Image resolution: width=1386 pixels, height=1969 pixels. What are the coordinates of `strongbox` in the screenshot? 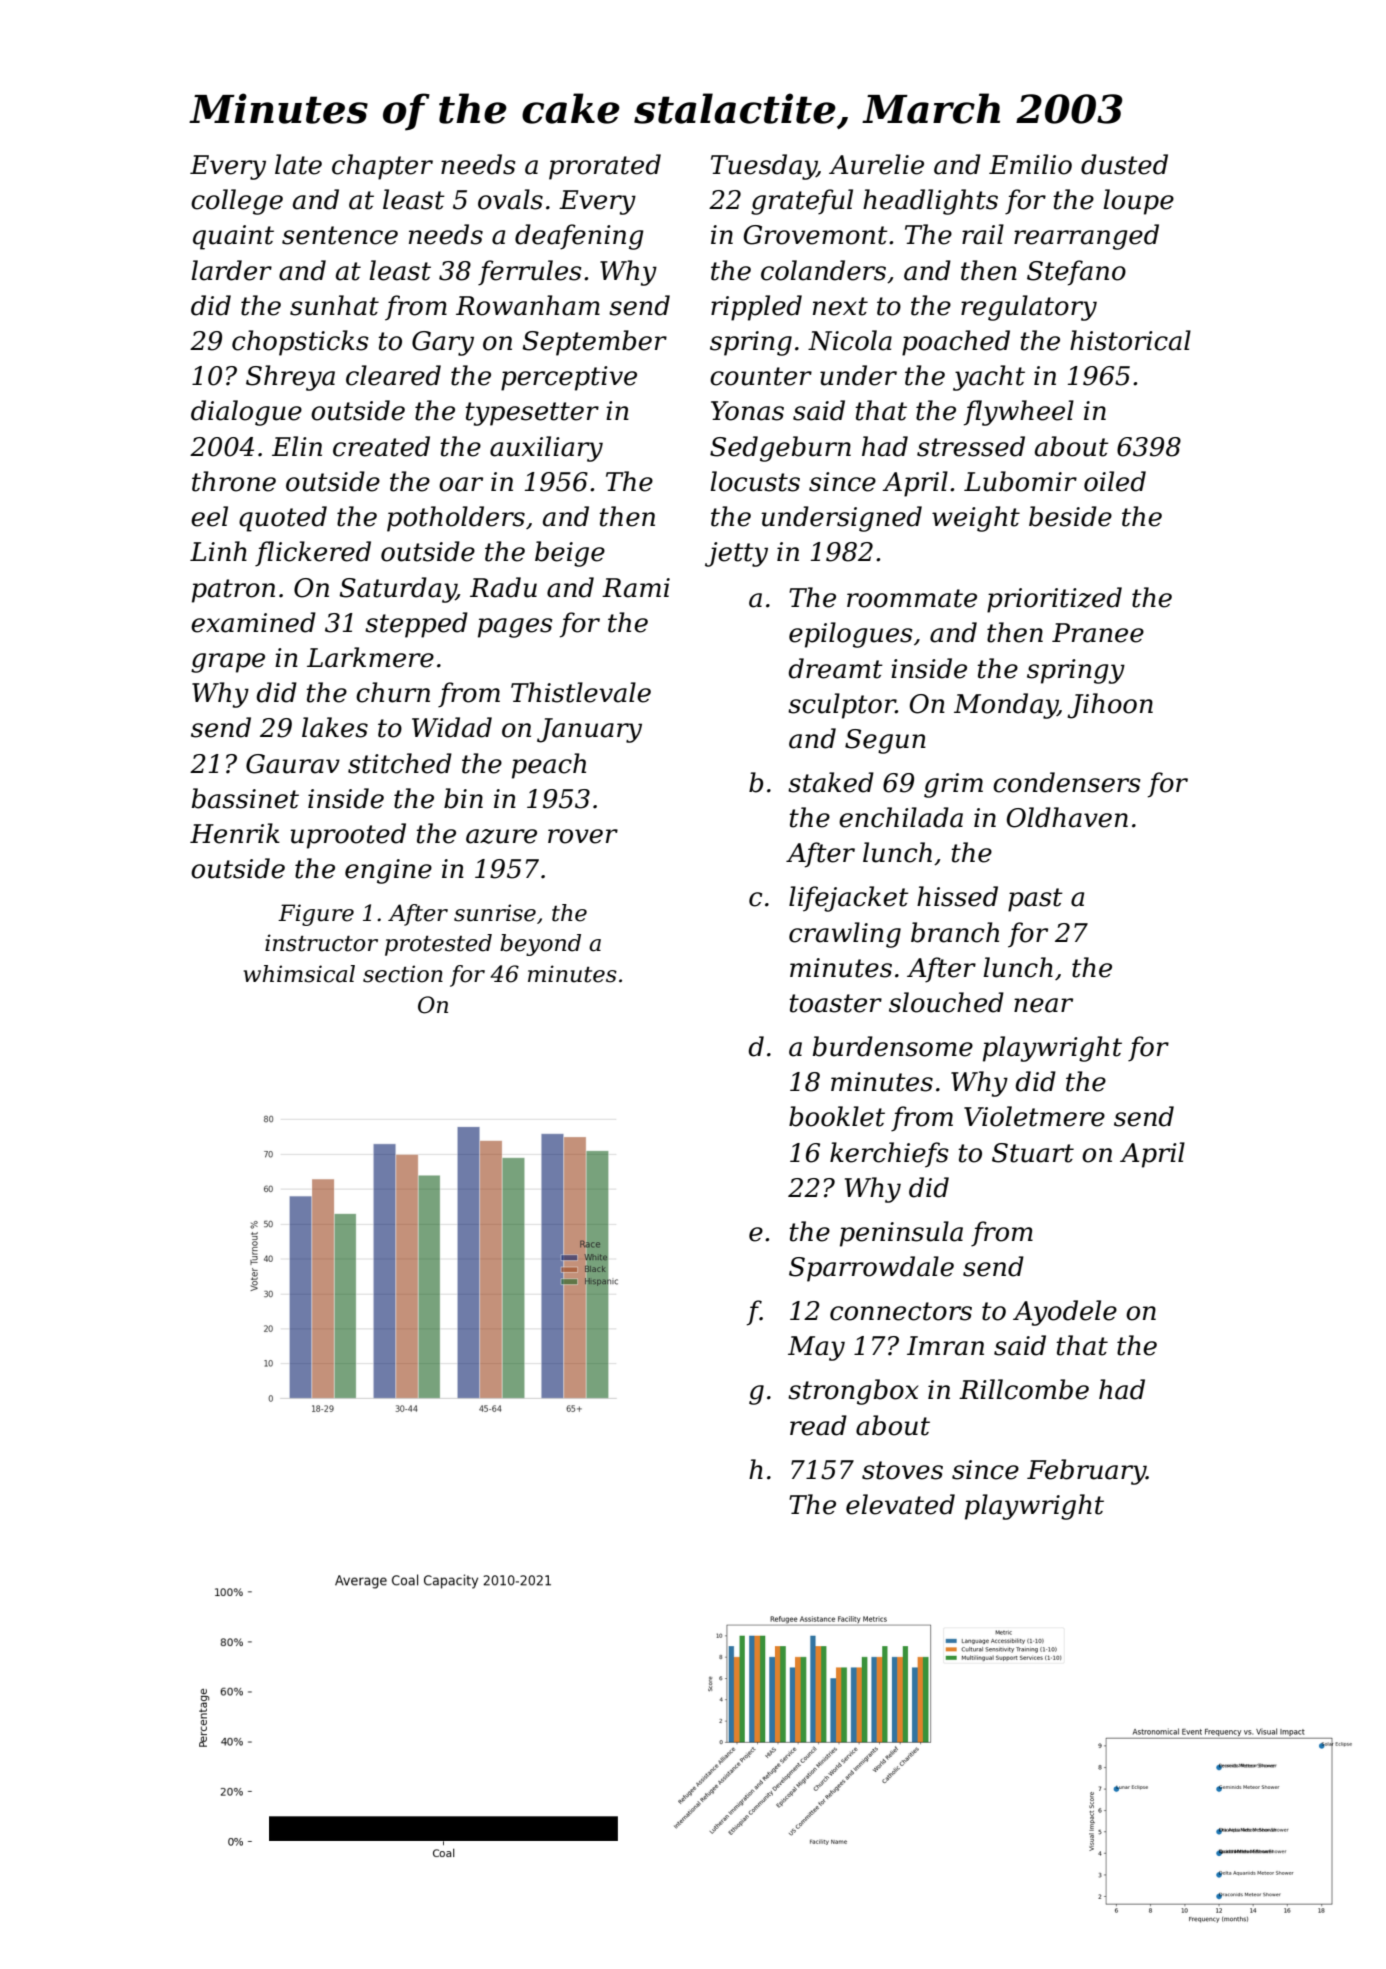 It's located at (853, 1392).
